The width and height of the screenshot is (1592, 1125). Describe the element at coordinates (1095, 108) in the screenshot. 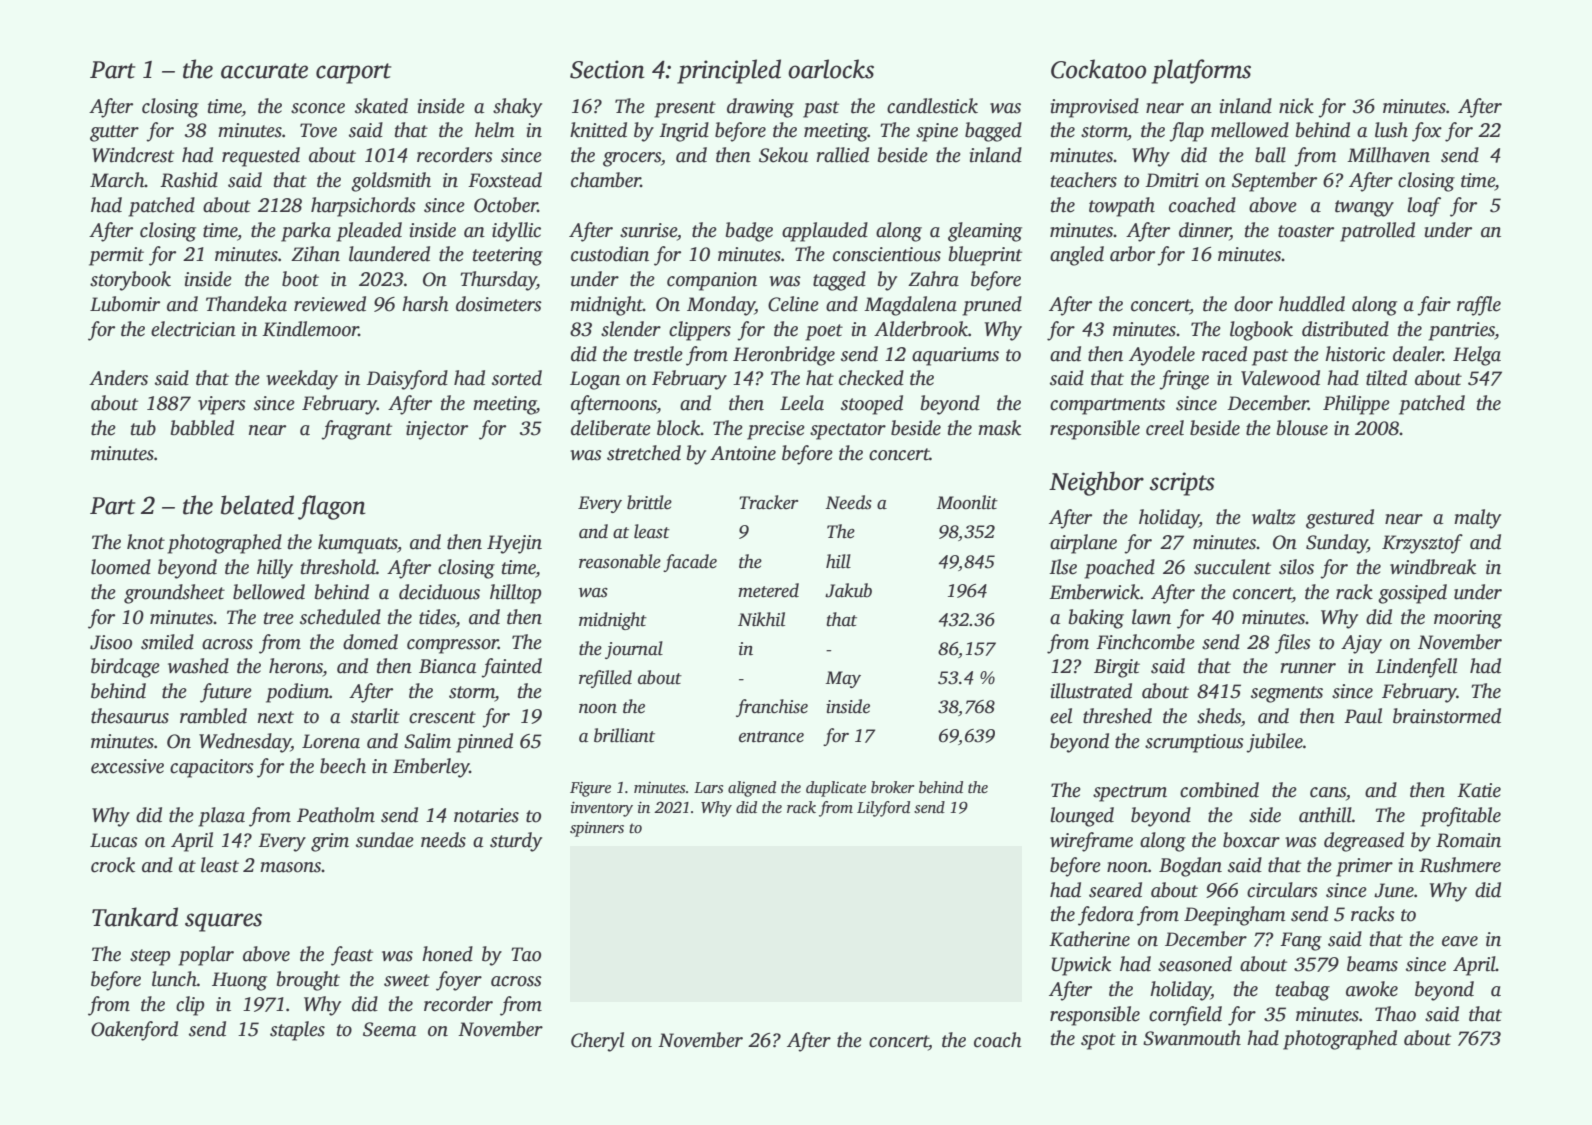

I see `improvised` at that location.
